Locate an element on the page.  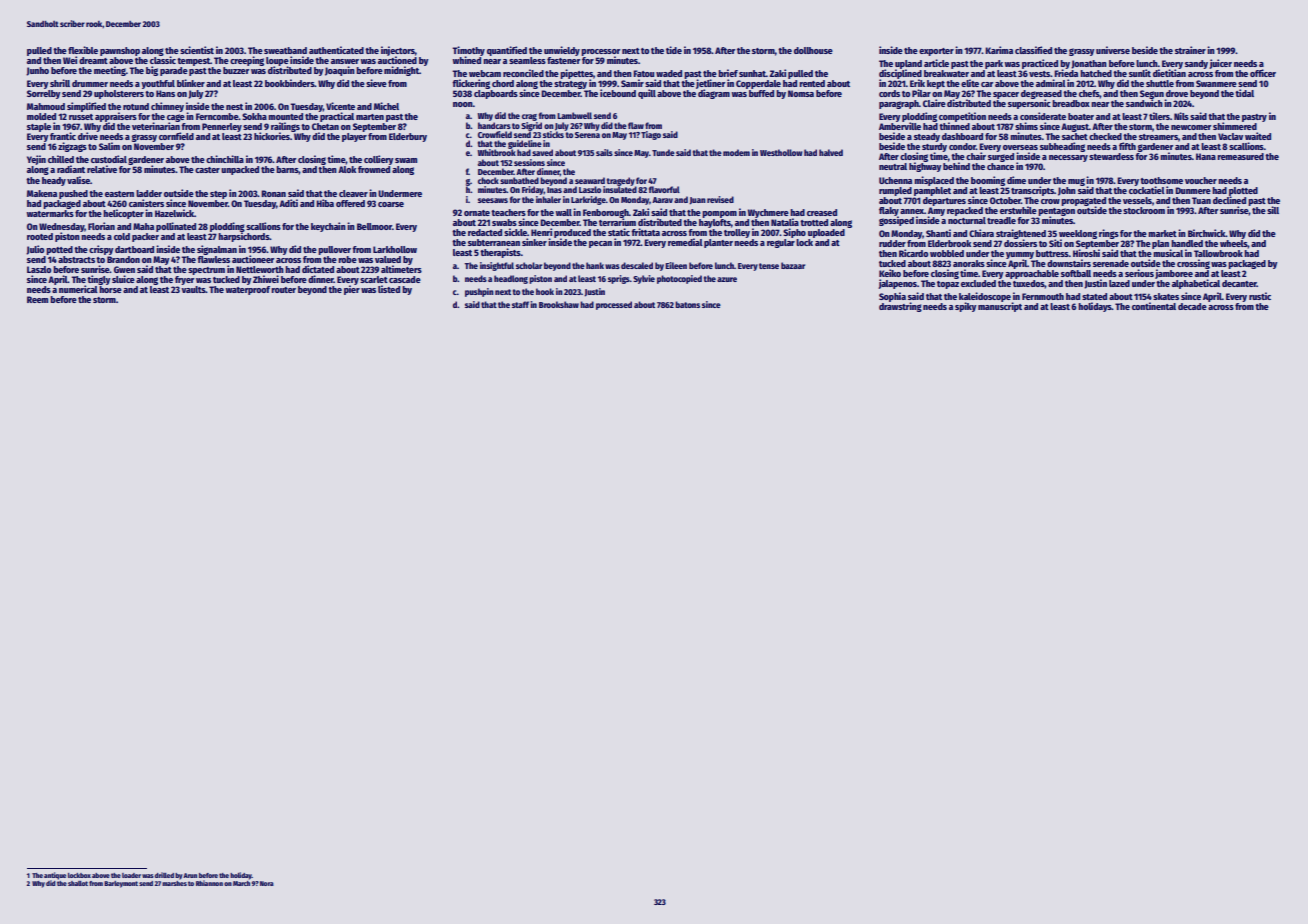
Arun is located at coordinates (190, 875).
